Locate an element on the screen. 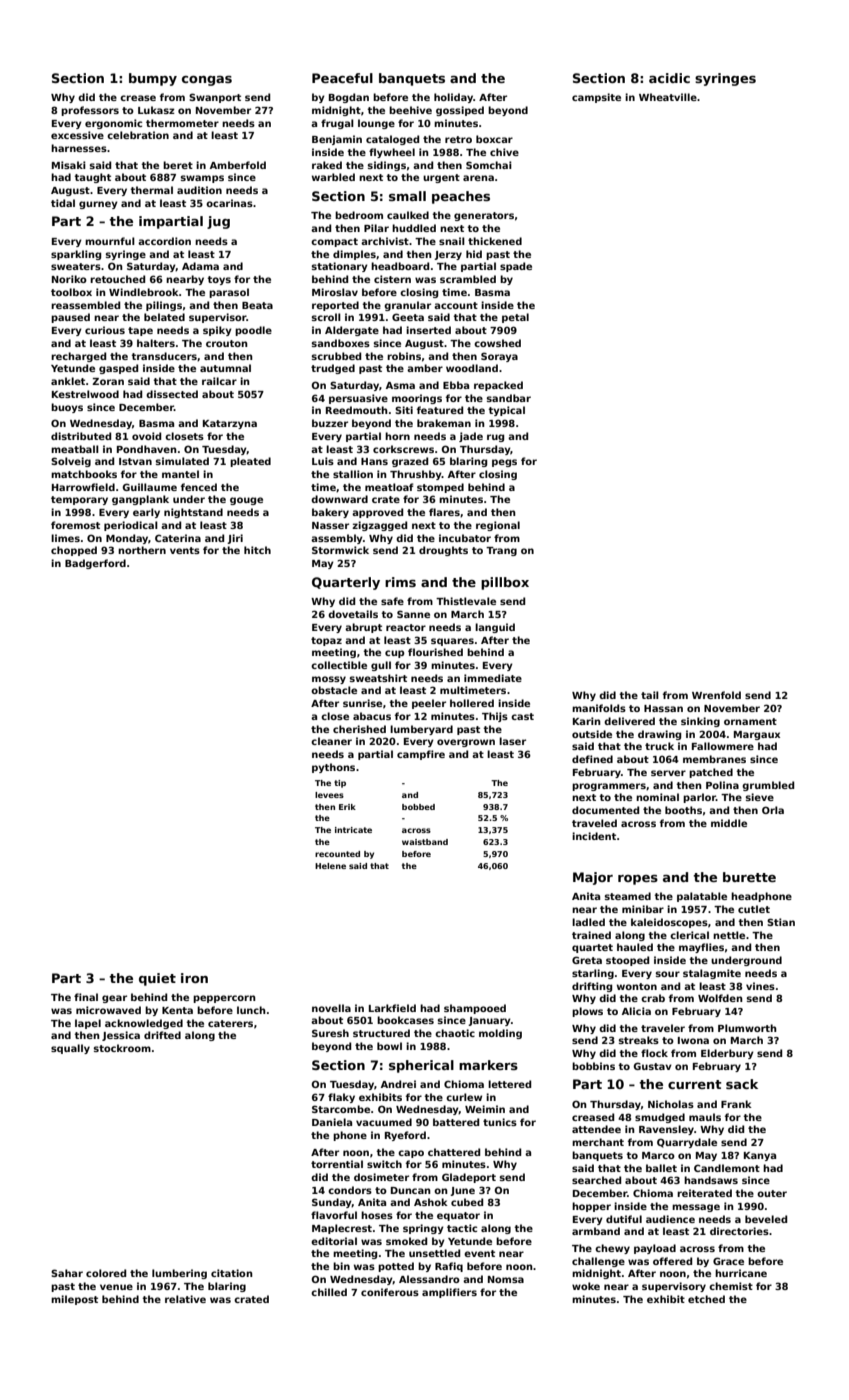 This screenshot has height=1400, width=849. final is located at coordinates (86, 997).
